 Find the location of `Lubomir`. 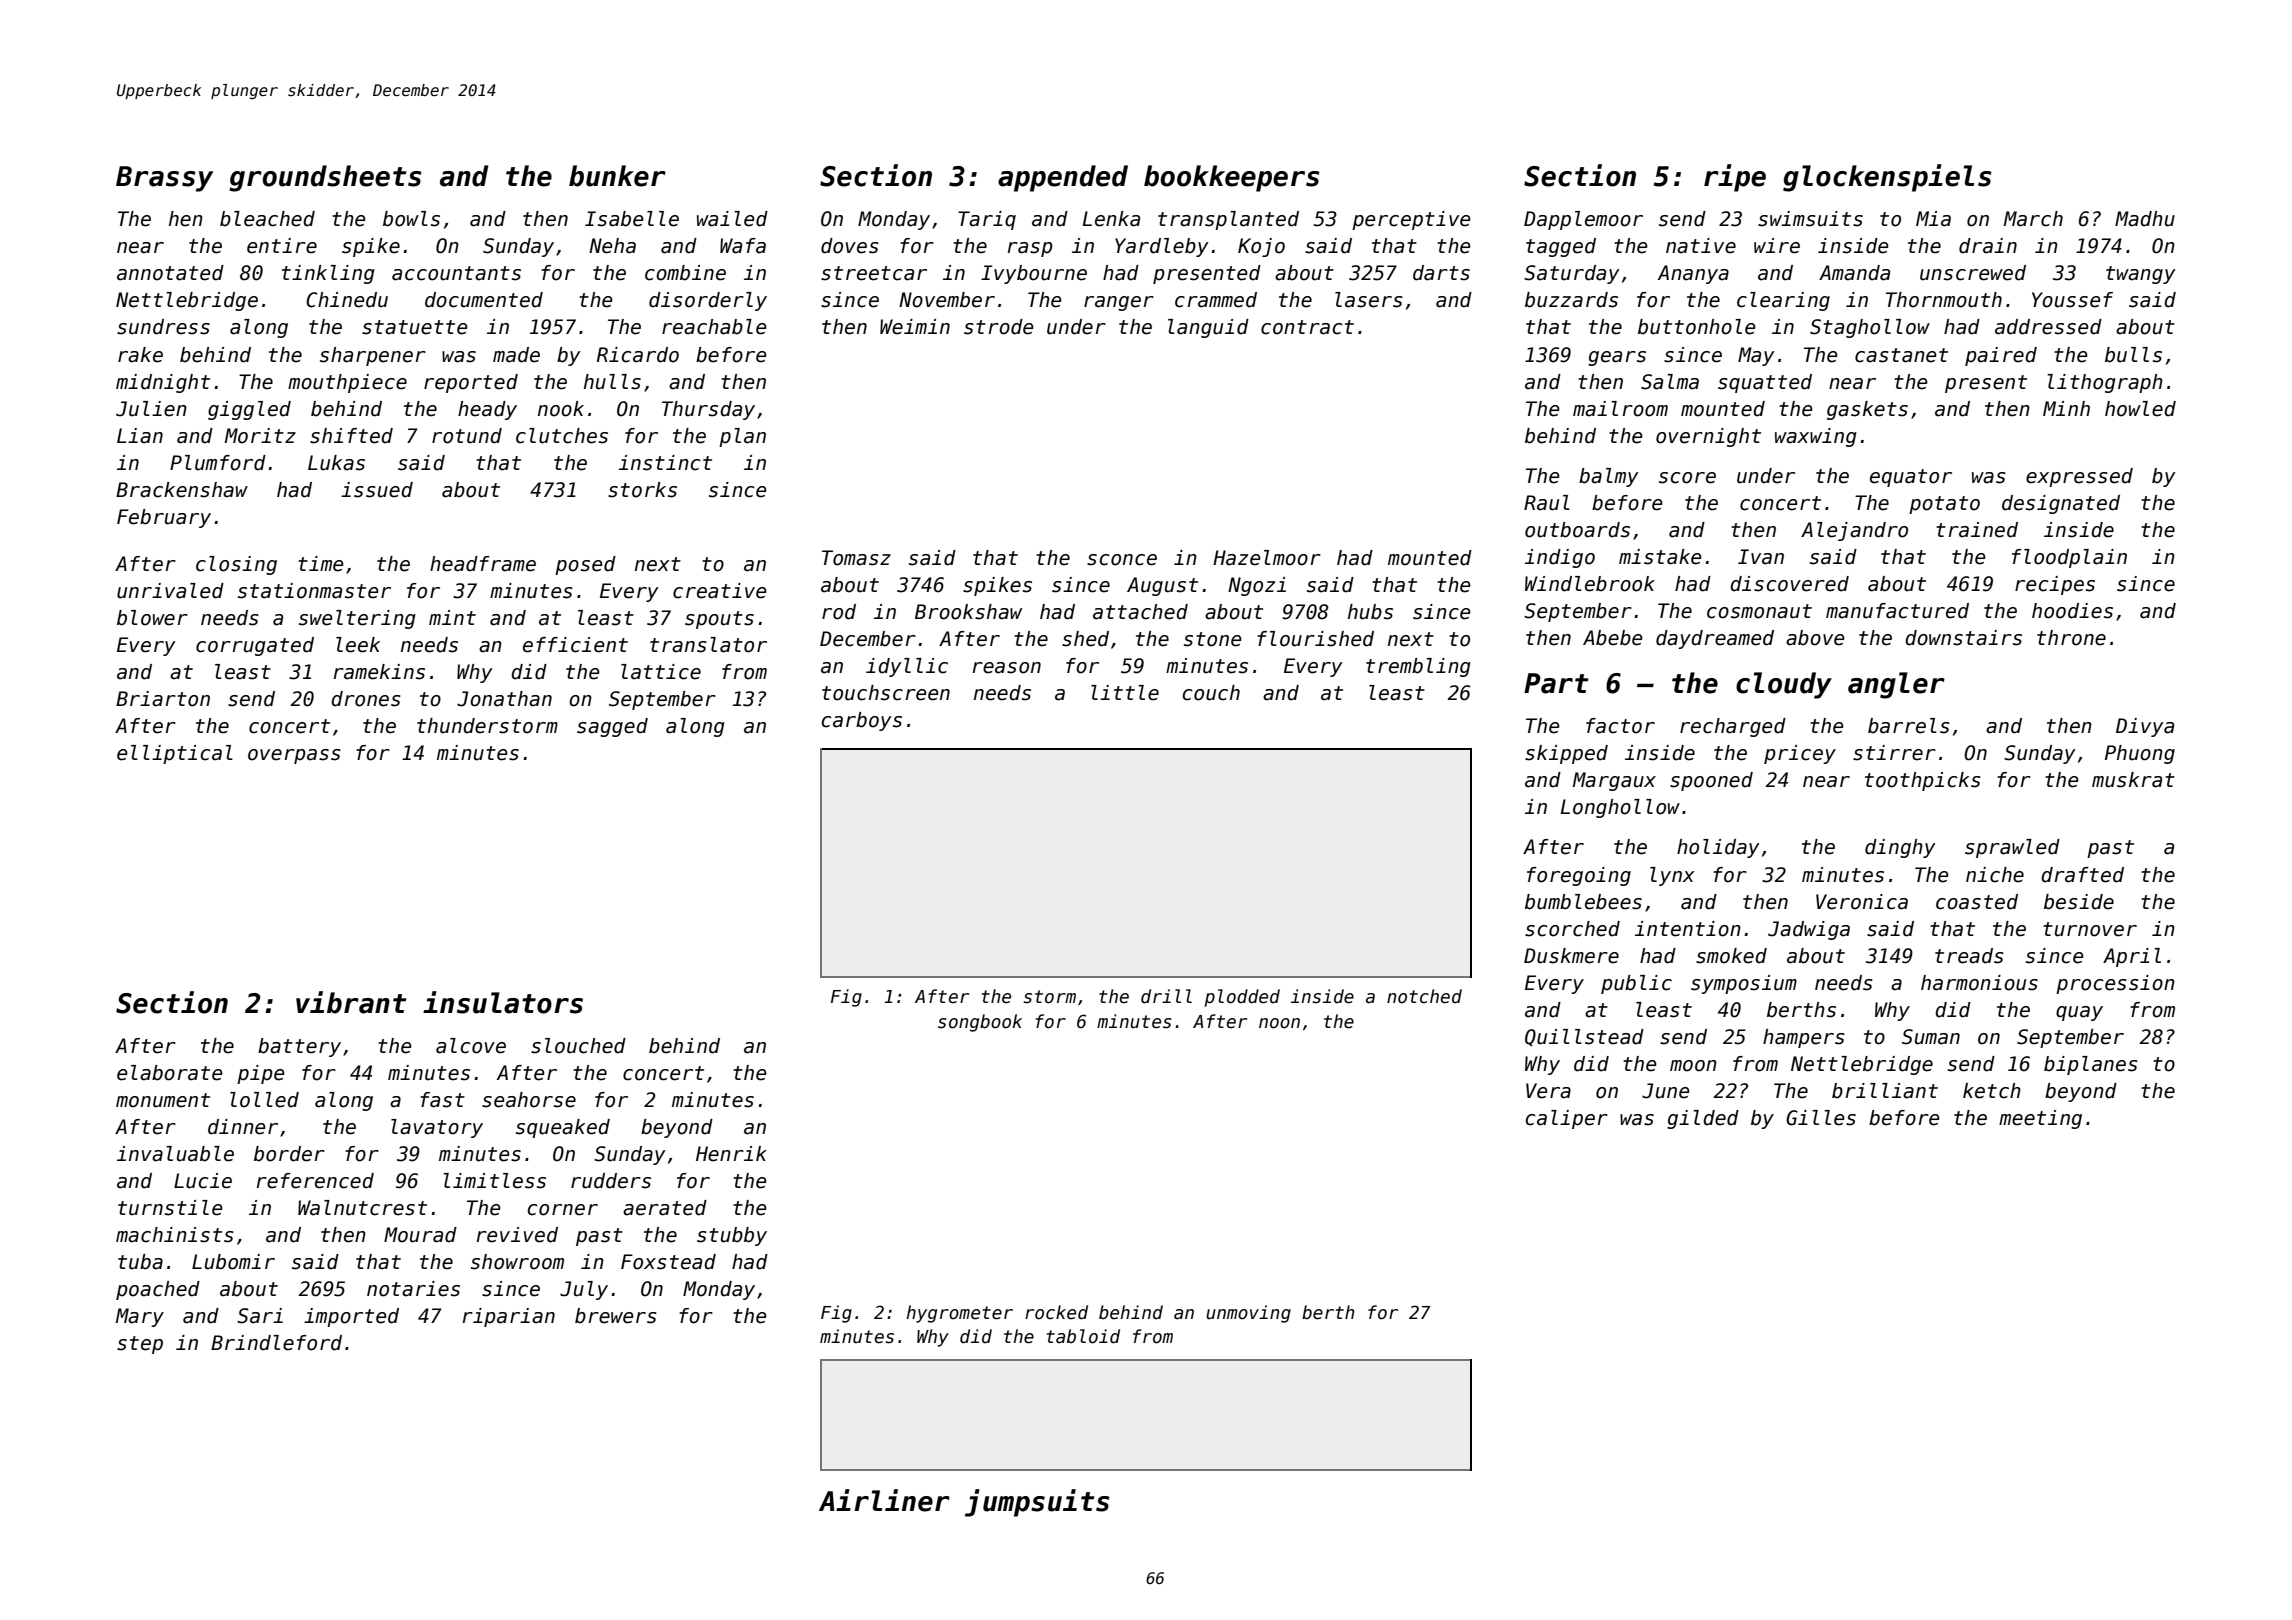

Lubomir is located at coordinates (233, 1262).
